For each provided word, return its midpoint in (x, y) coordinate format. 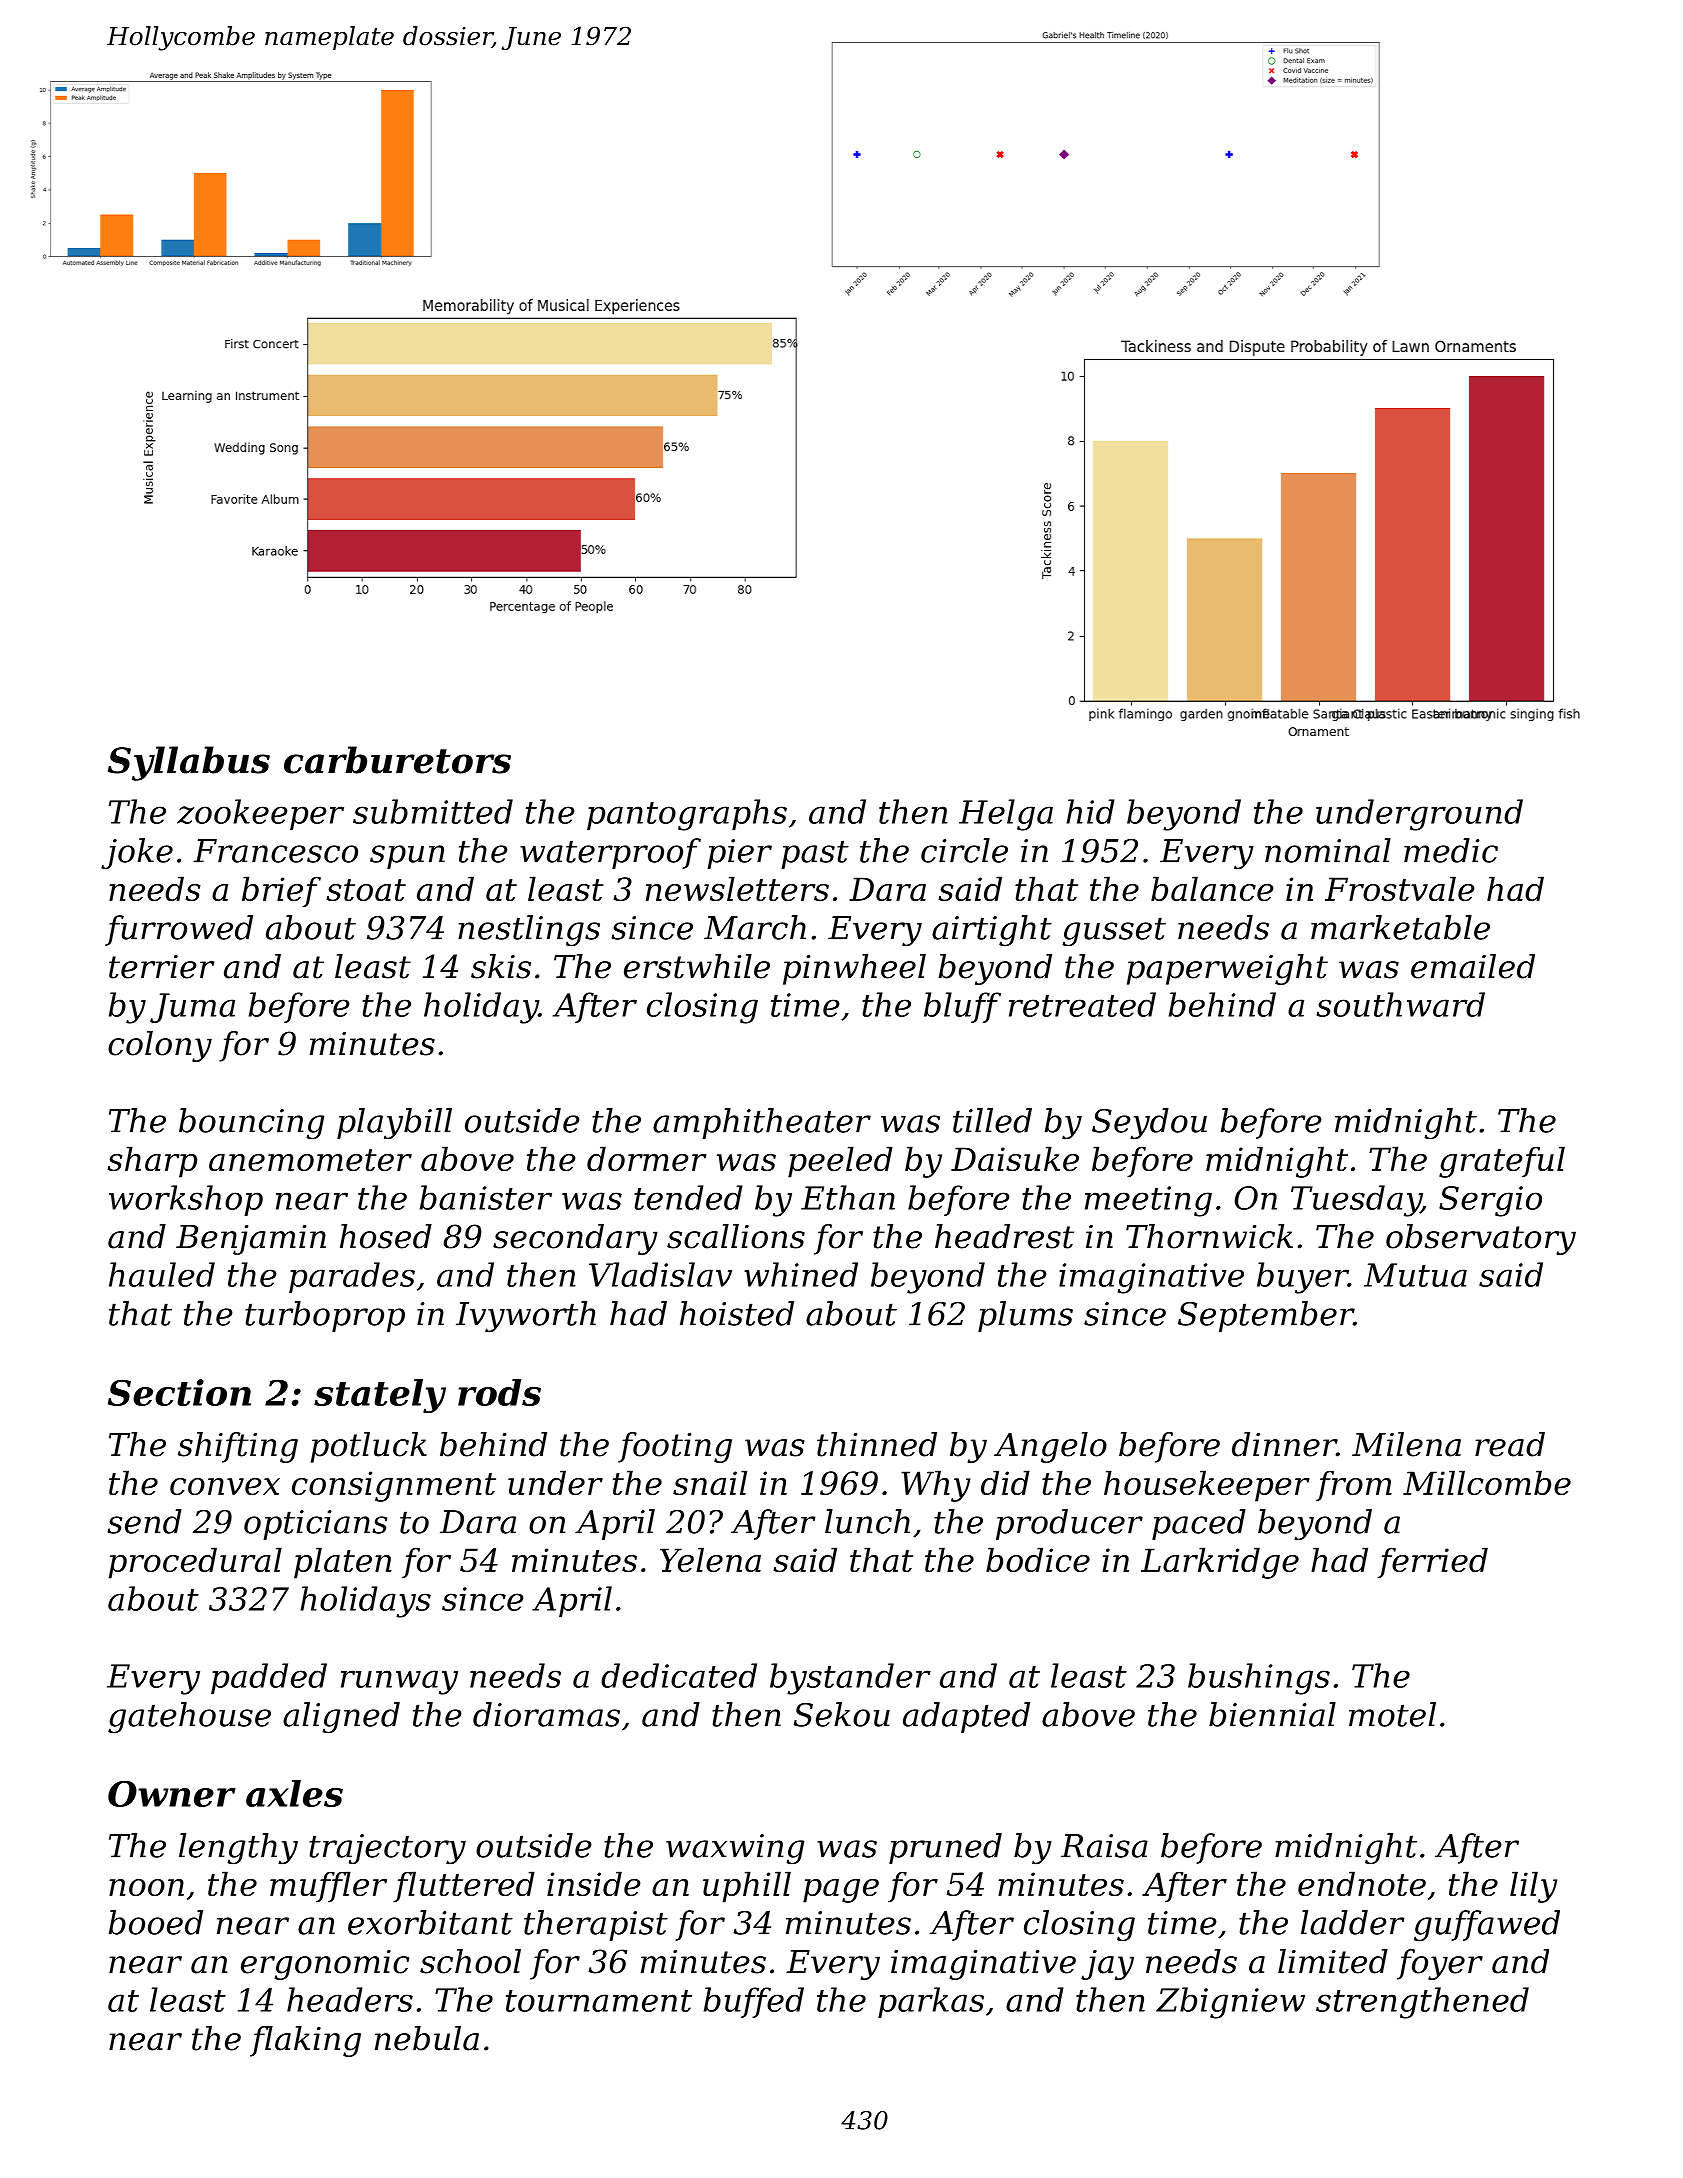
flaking (305, 2041)
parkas (931, 2002)
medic (1451, 850)
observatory (1481, 1239)
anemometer (310, 1160)
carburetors (397, 760)
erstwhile (697, 966)
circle (964, 850)
